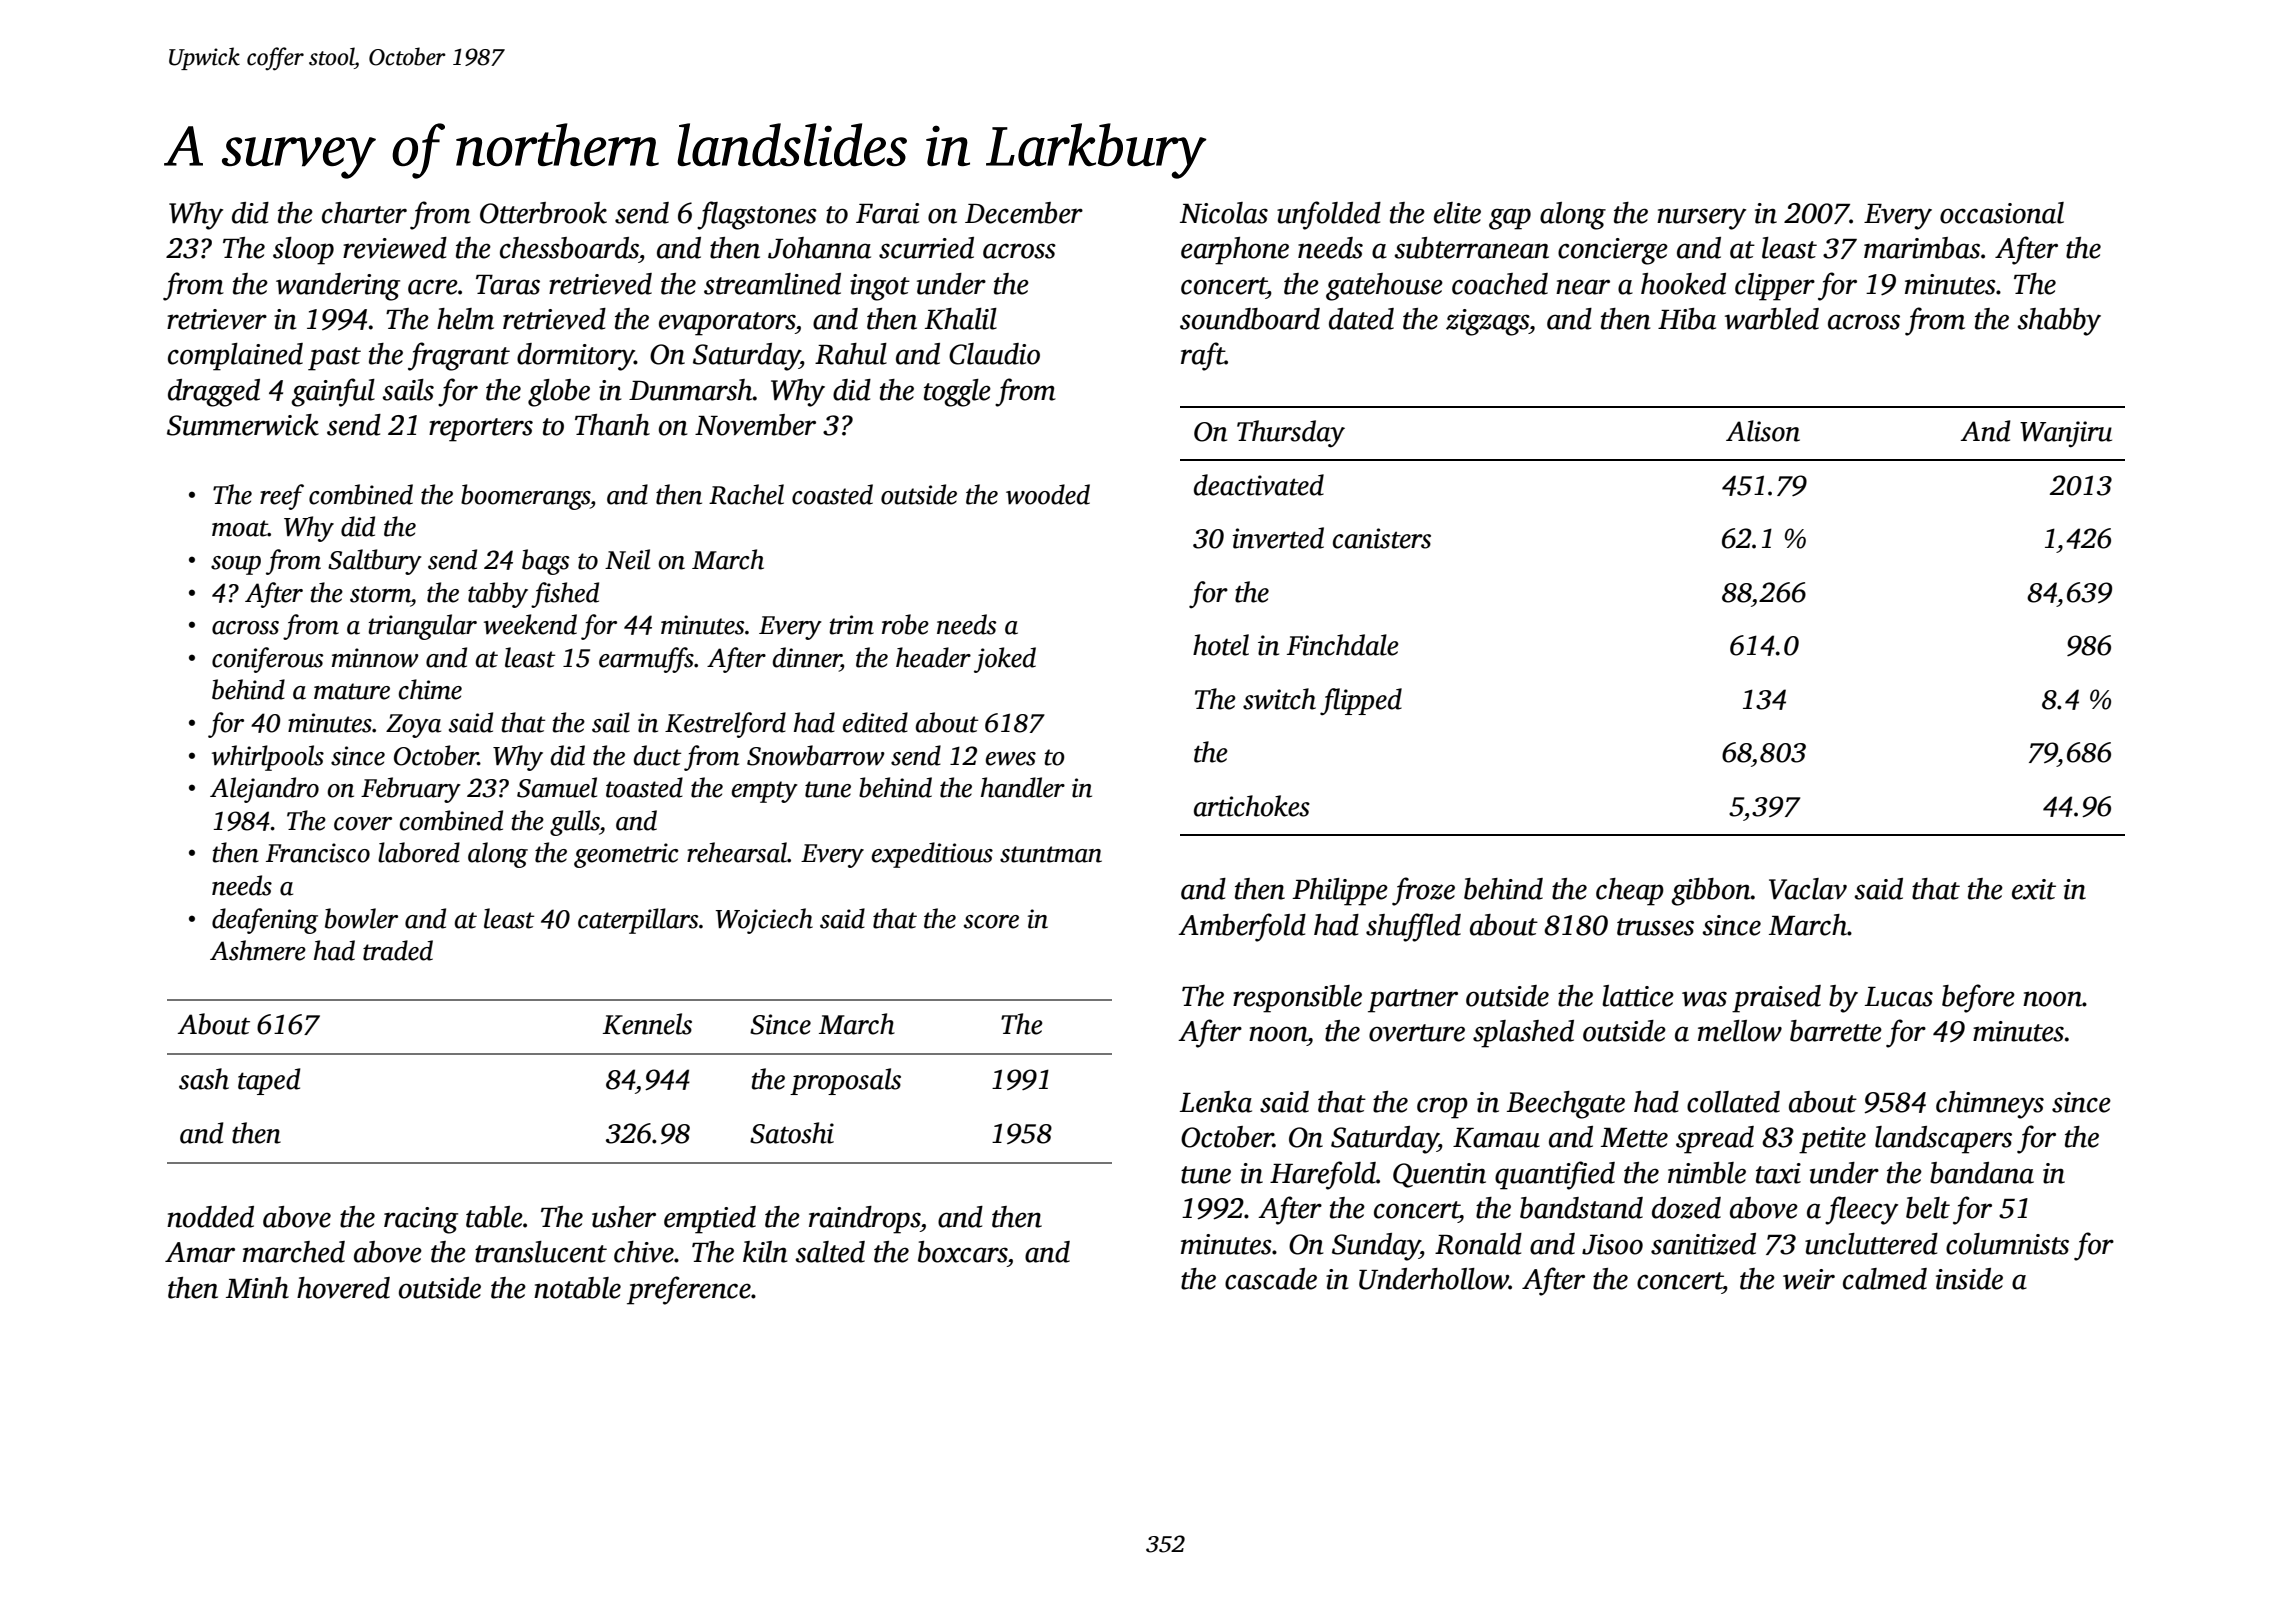 The width and height of the screenshot is (2292, 1620). I want to click on coasted, so click(832, 494).
